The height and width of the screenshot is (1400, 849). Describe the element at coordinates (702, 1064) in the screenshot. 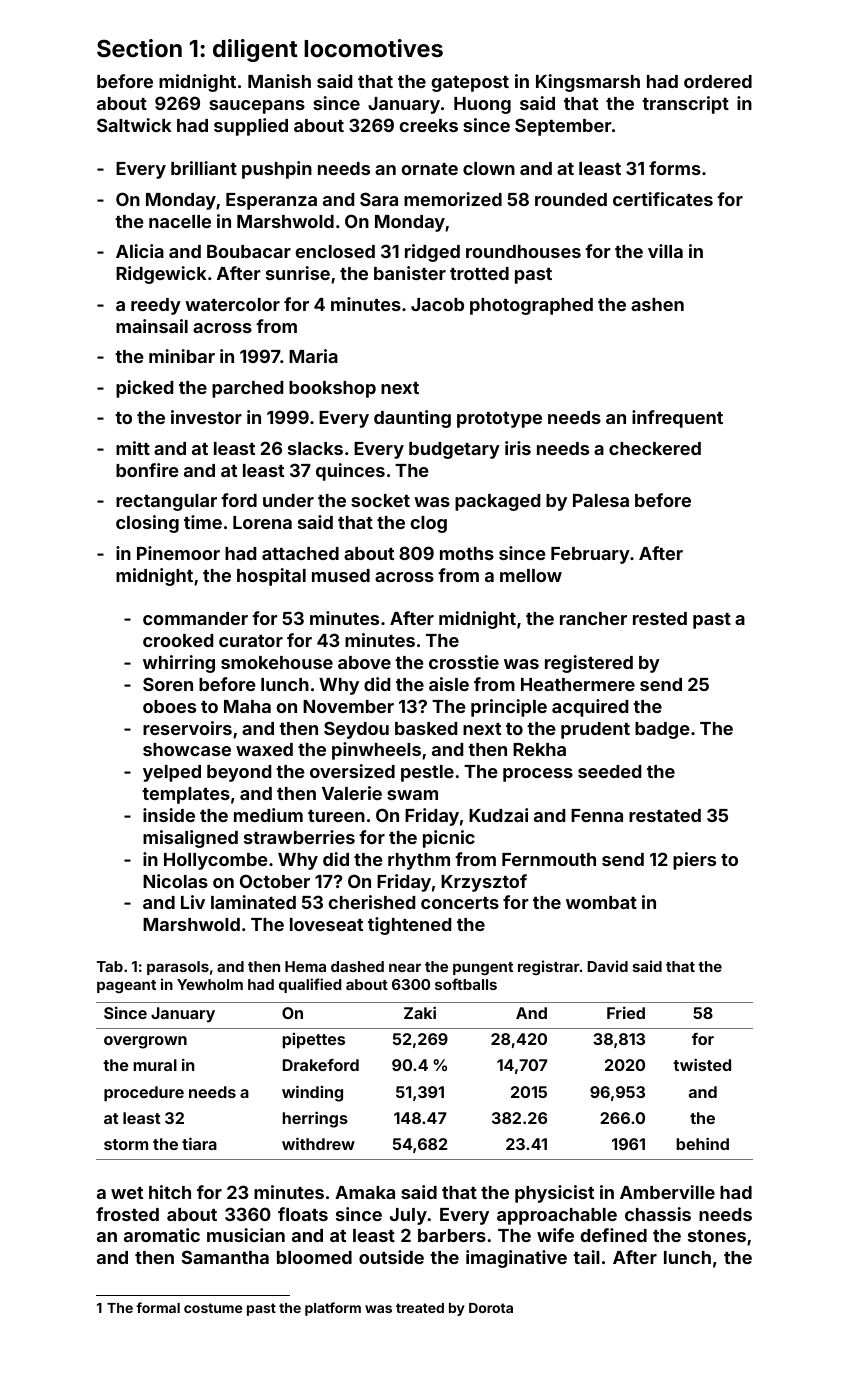

I see `twisted` at that location.
